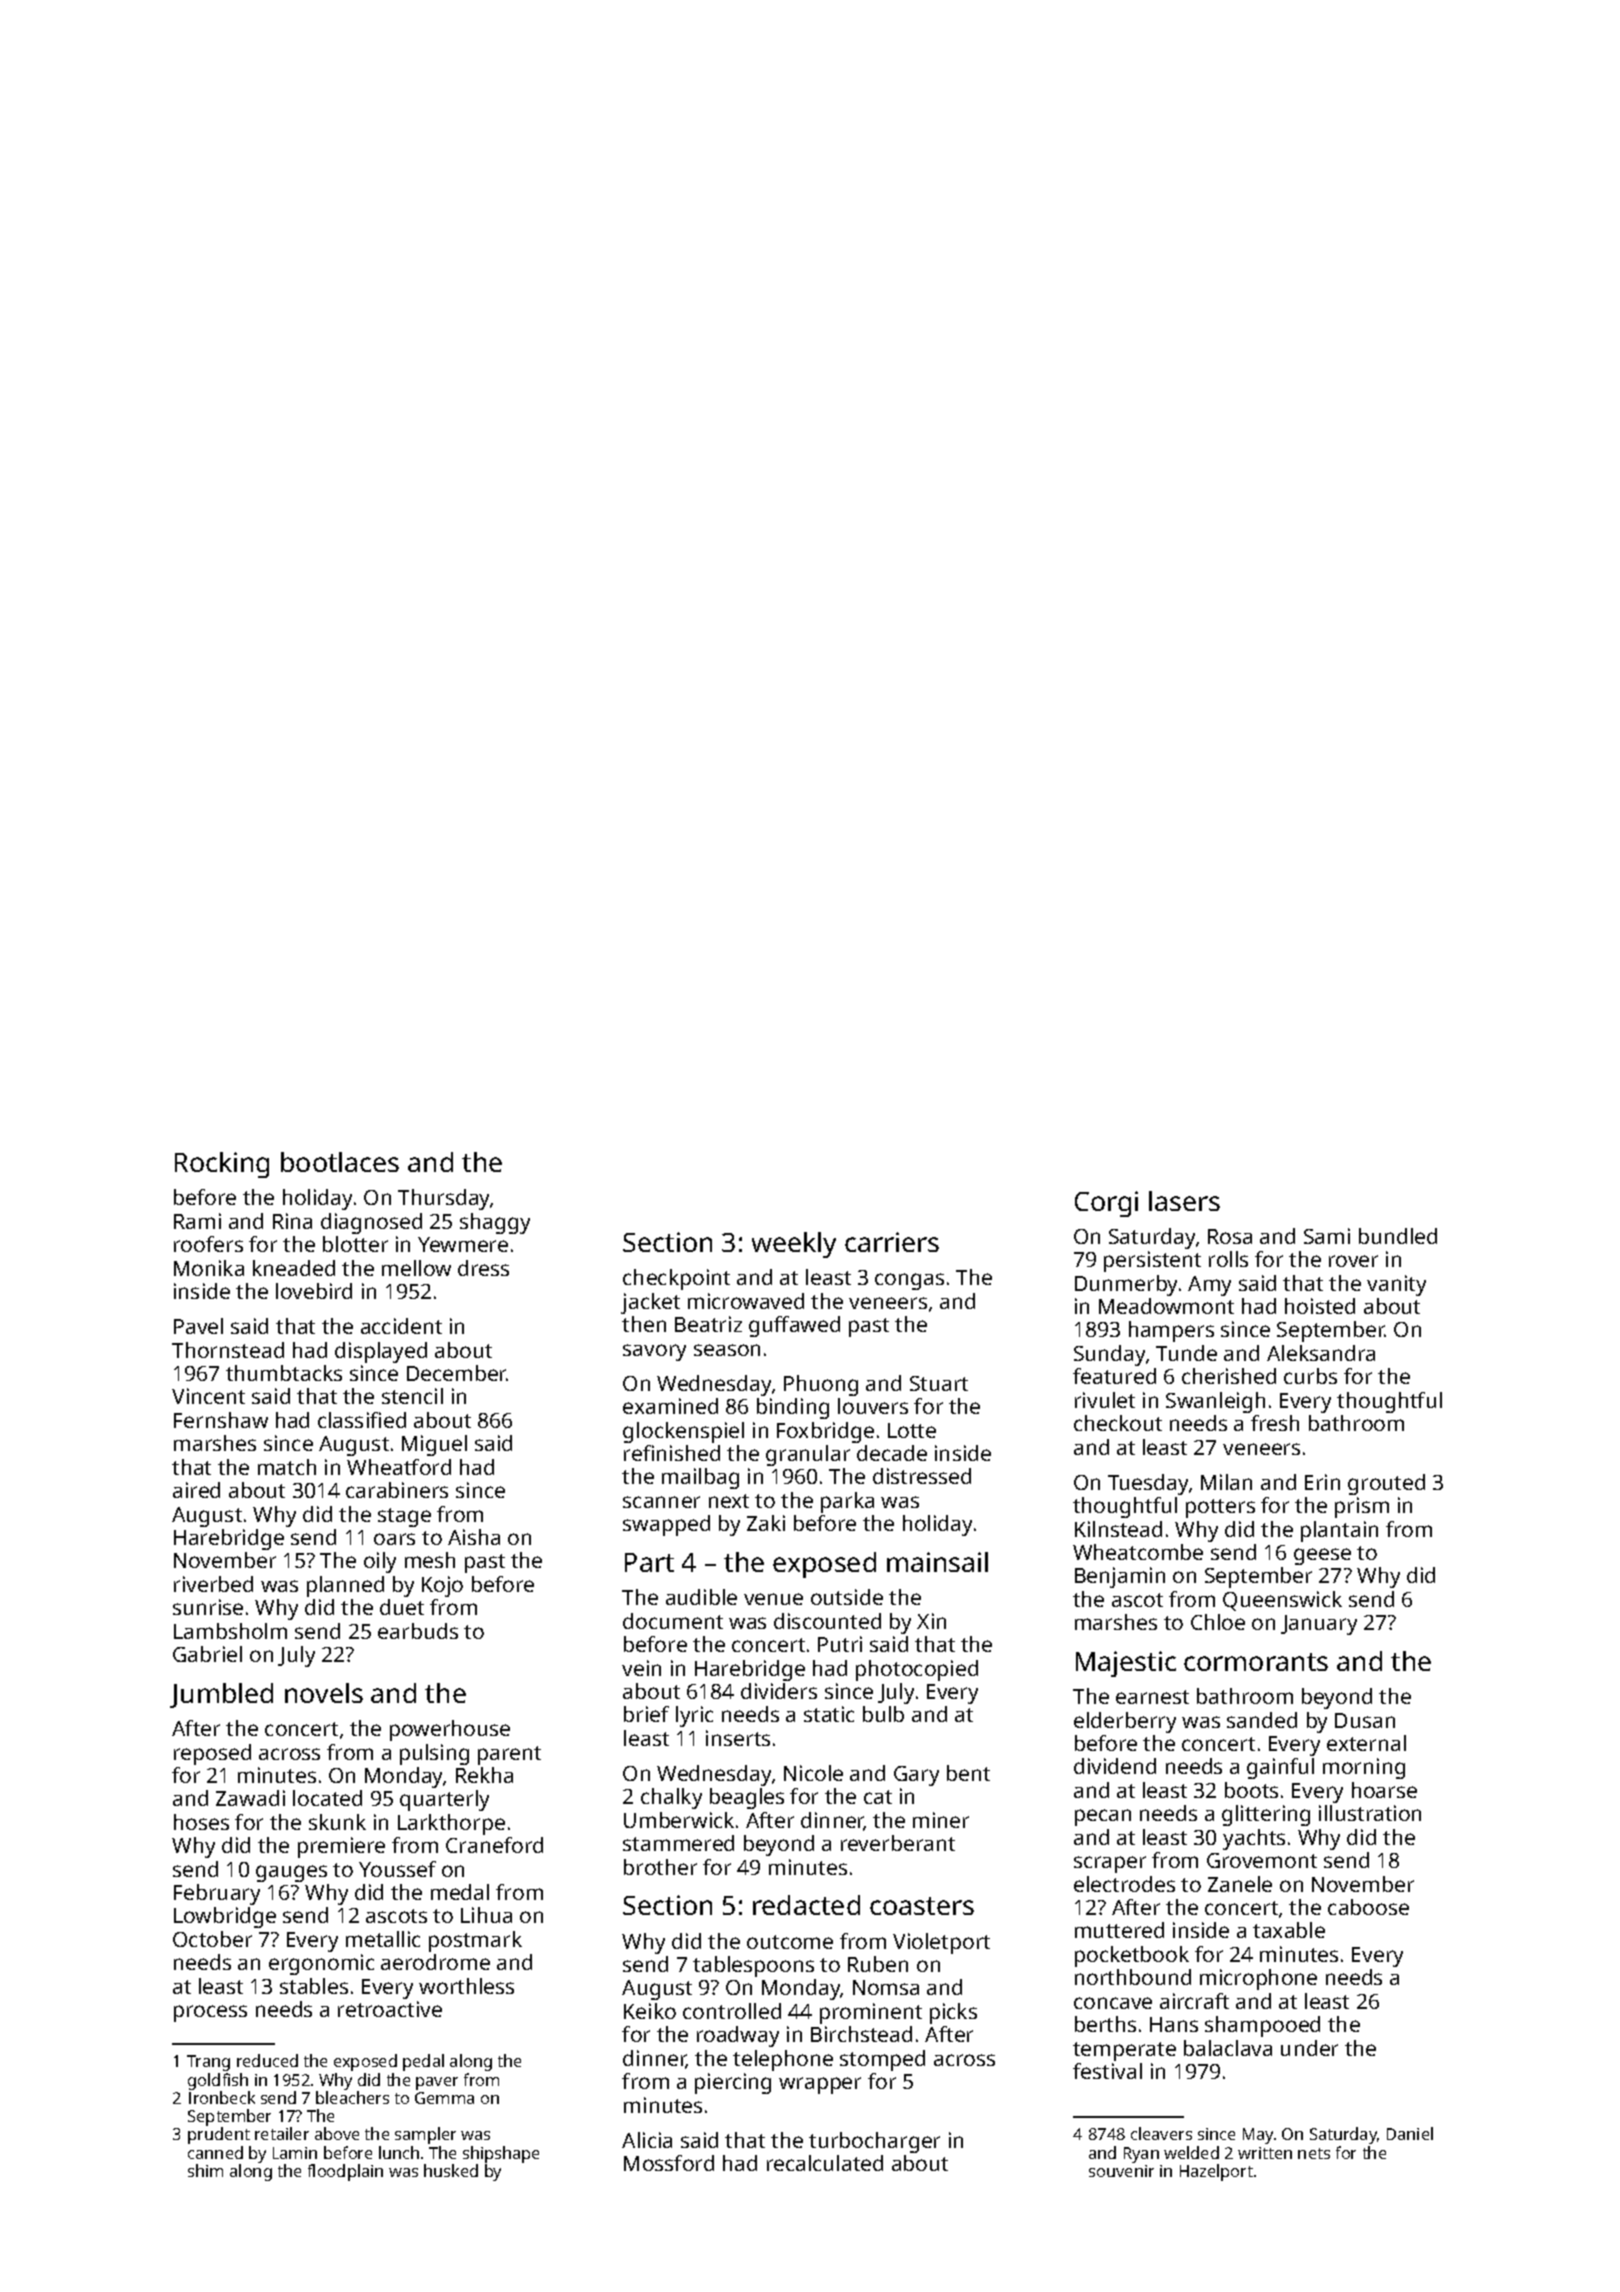 This document has height=2292, width=1620. Describe the element at coordinates (201, 1822) in the document. I see `hoses` at that location.
